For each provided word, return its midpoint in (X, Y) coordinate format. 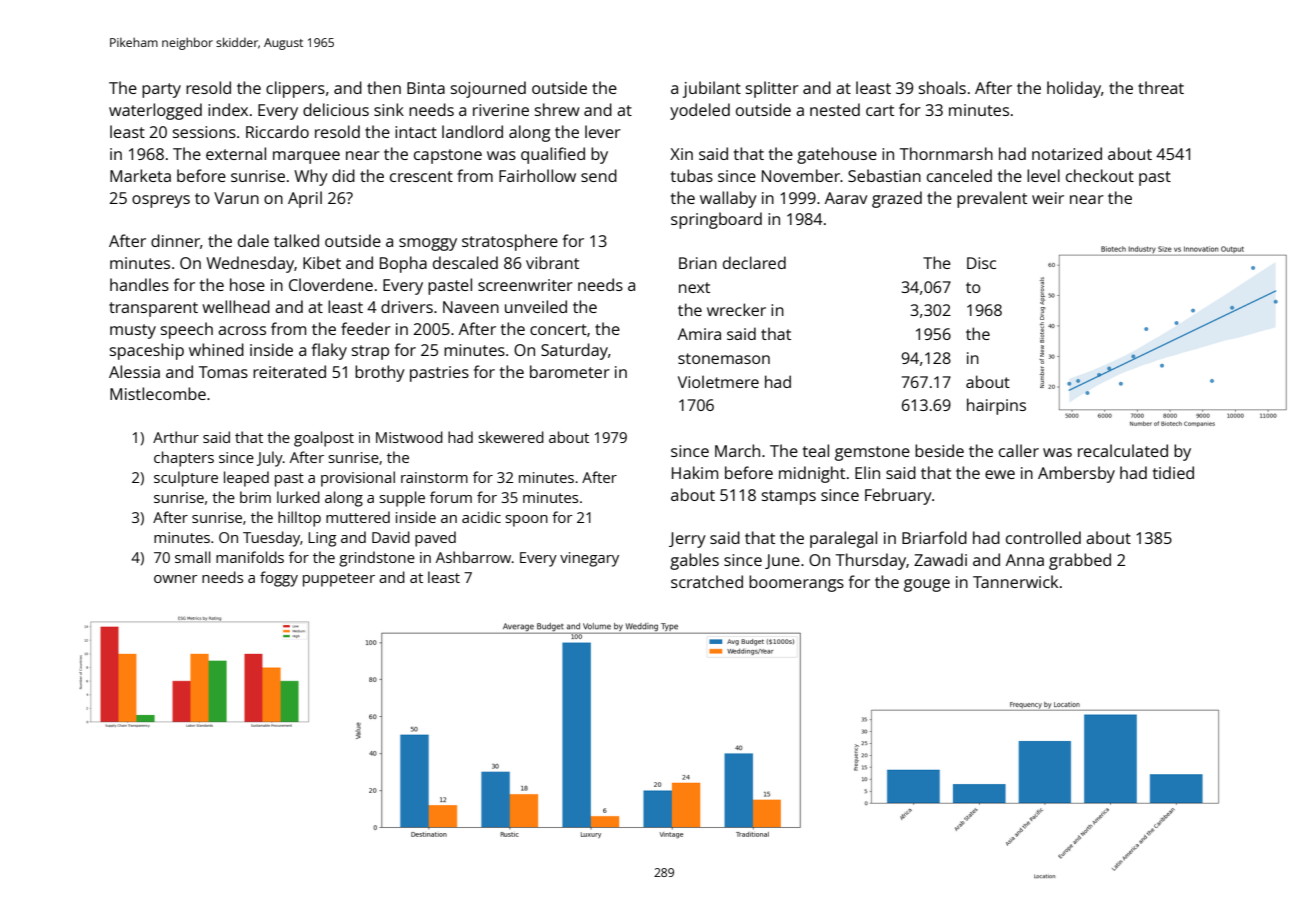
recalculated (1123, 450)
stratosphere (510, 242)
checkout (1100, 175)
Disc (981, 263)
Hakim (695, 472)
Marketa (140, 175)
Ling (322, 539)
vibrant (552, 262)
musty (133, 331)
